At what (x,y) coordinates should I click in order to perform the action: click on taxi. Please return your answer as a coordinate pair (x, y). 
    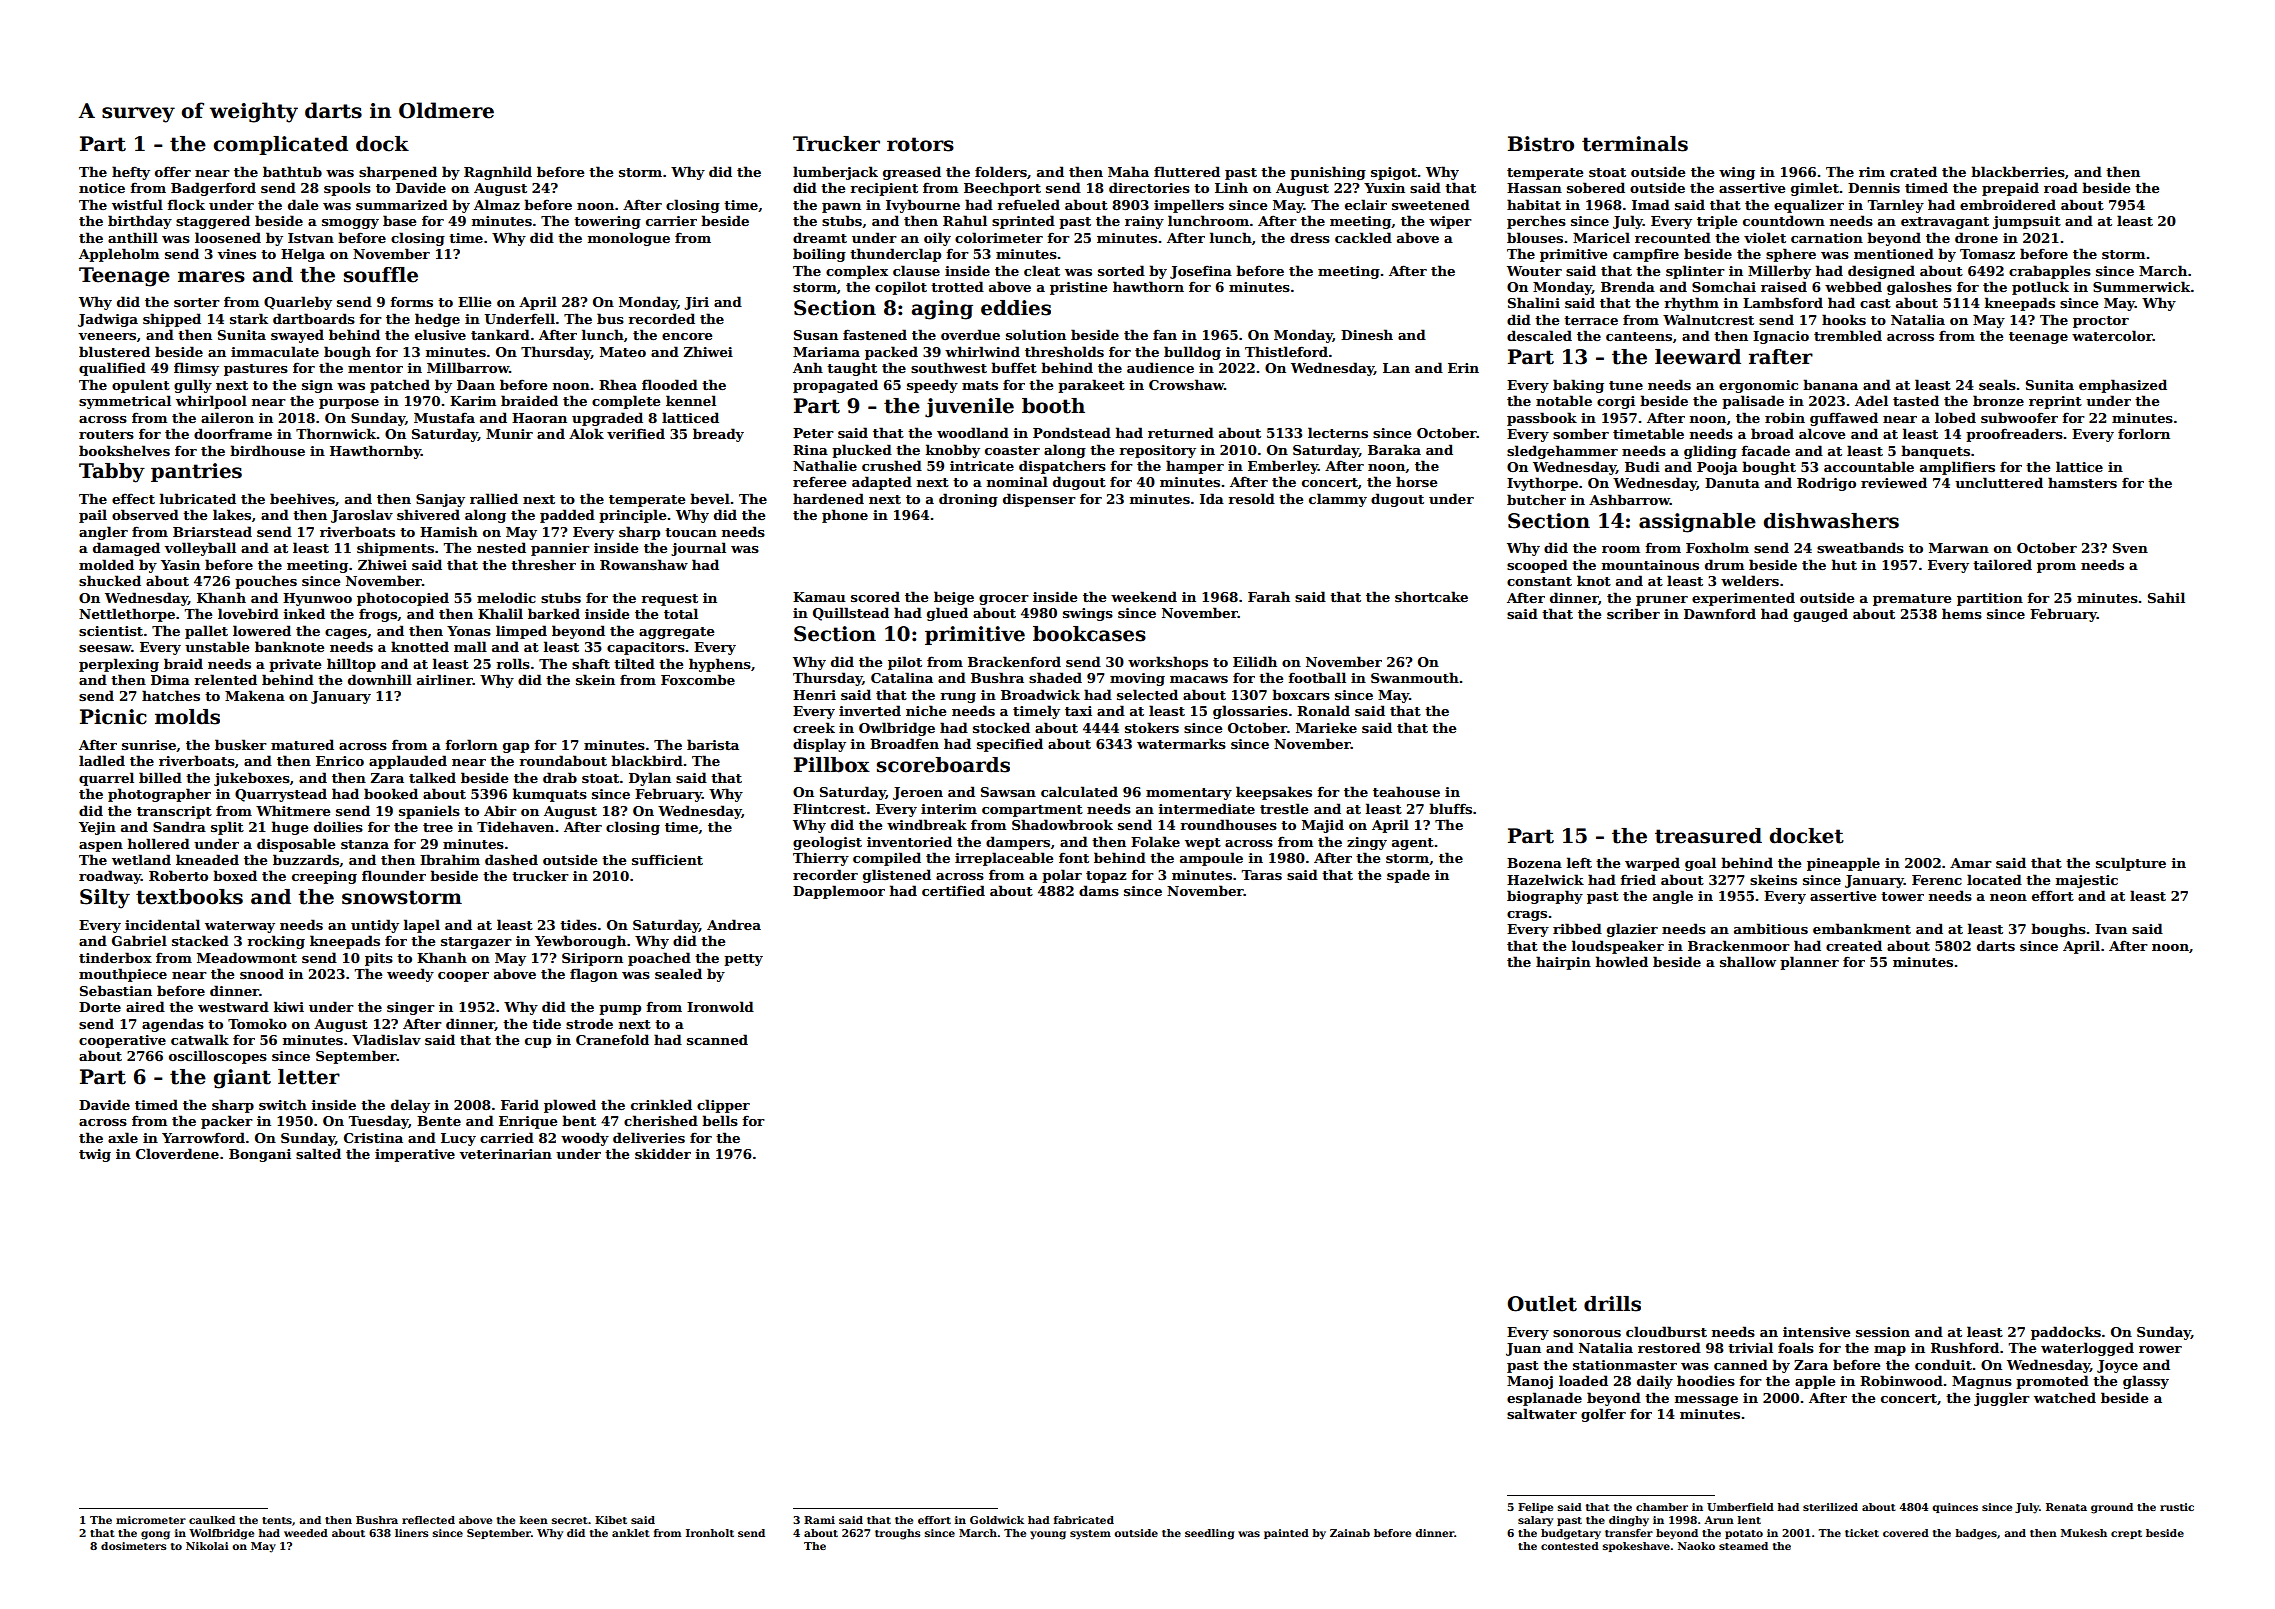
    Looking at the image, I should click on (1078, 711).
